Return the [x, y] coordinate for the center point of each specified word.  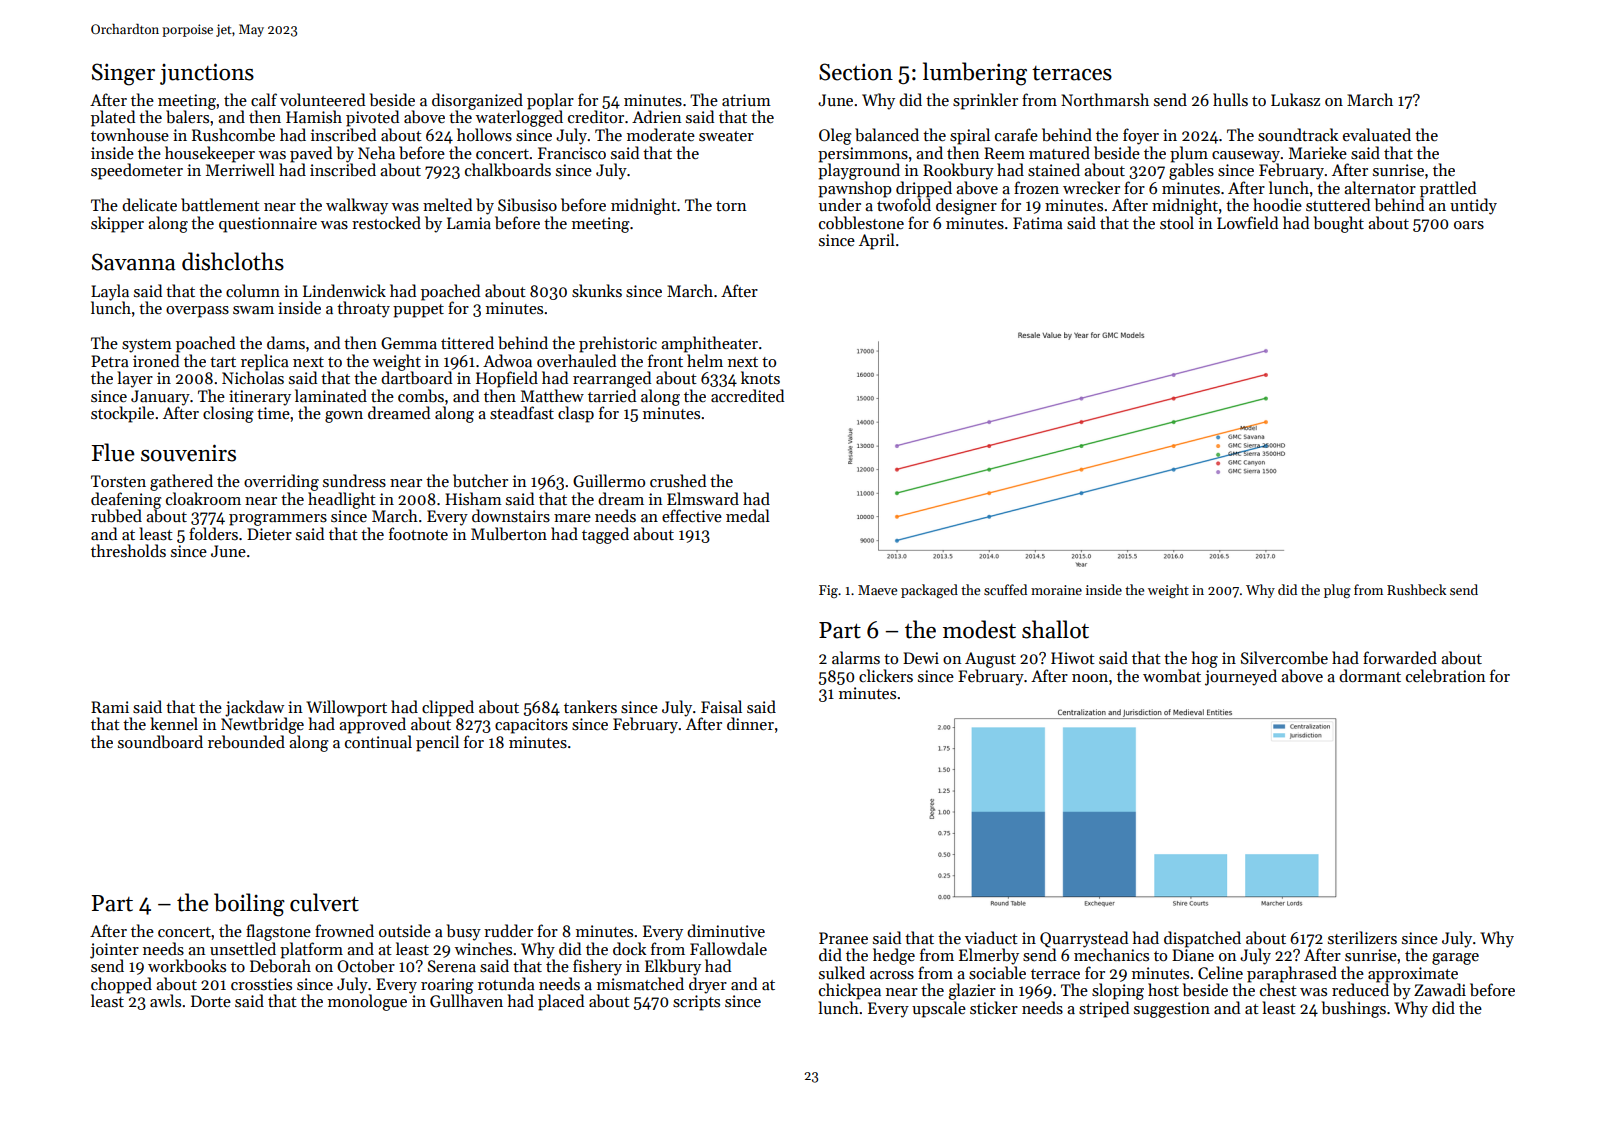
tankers [590, 706]
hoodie [1277, 204]
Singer [123, 74]
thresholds [128, 550]
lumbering [975, 74]
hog [1205, 659]
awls [165, 1000]
